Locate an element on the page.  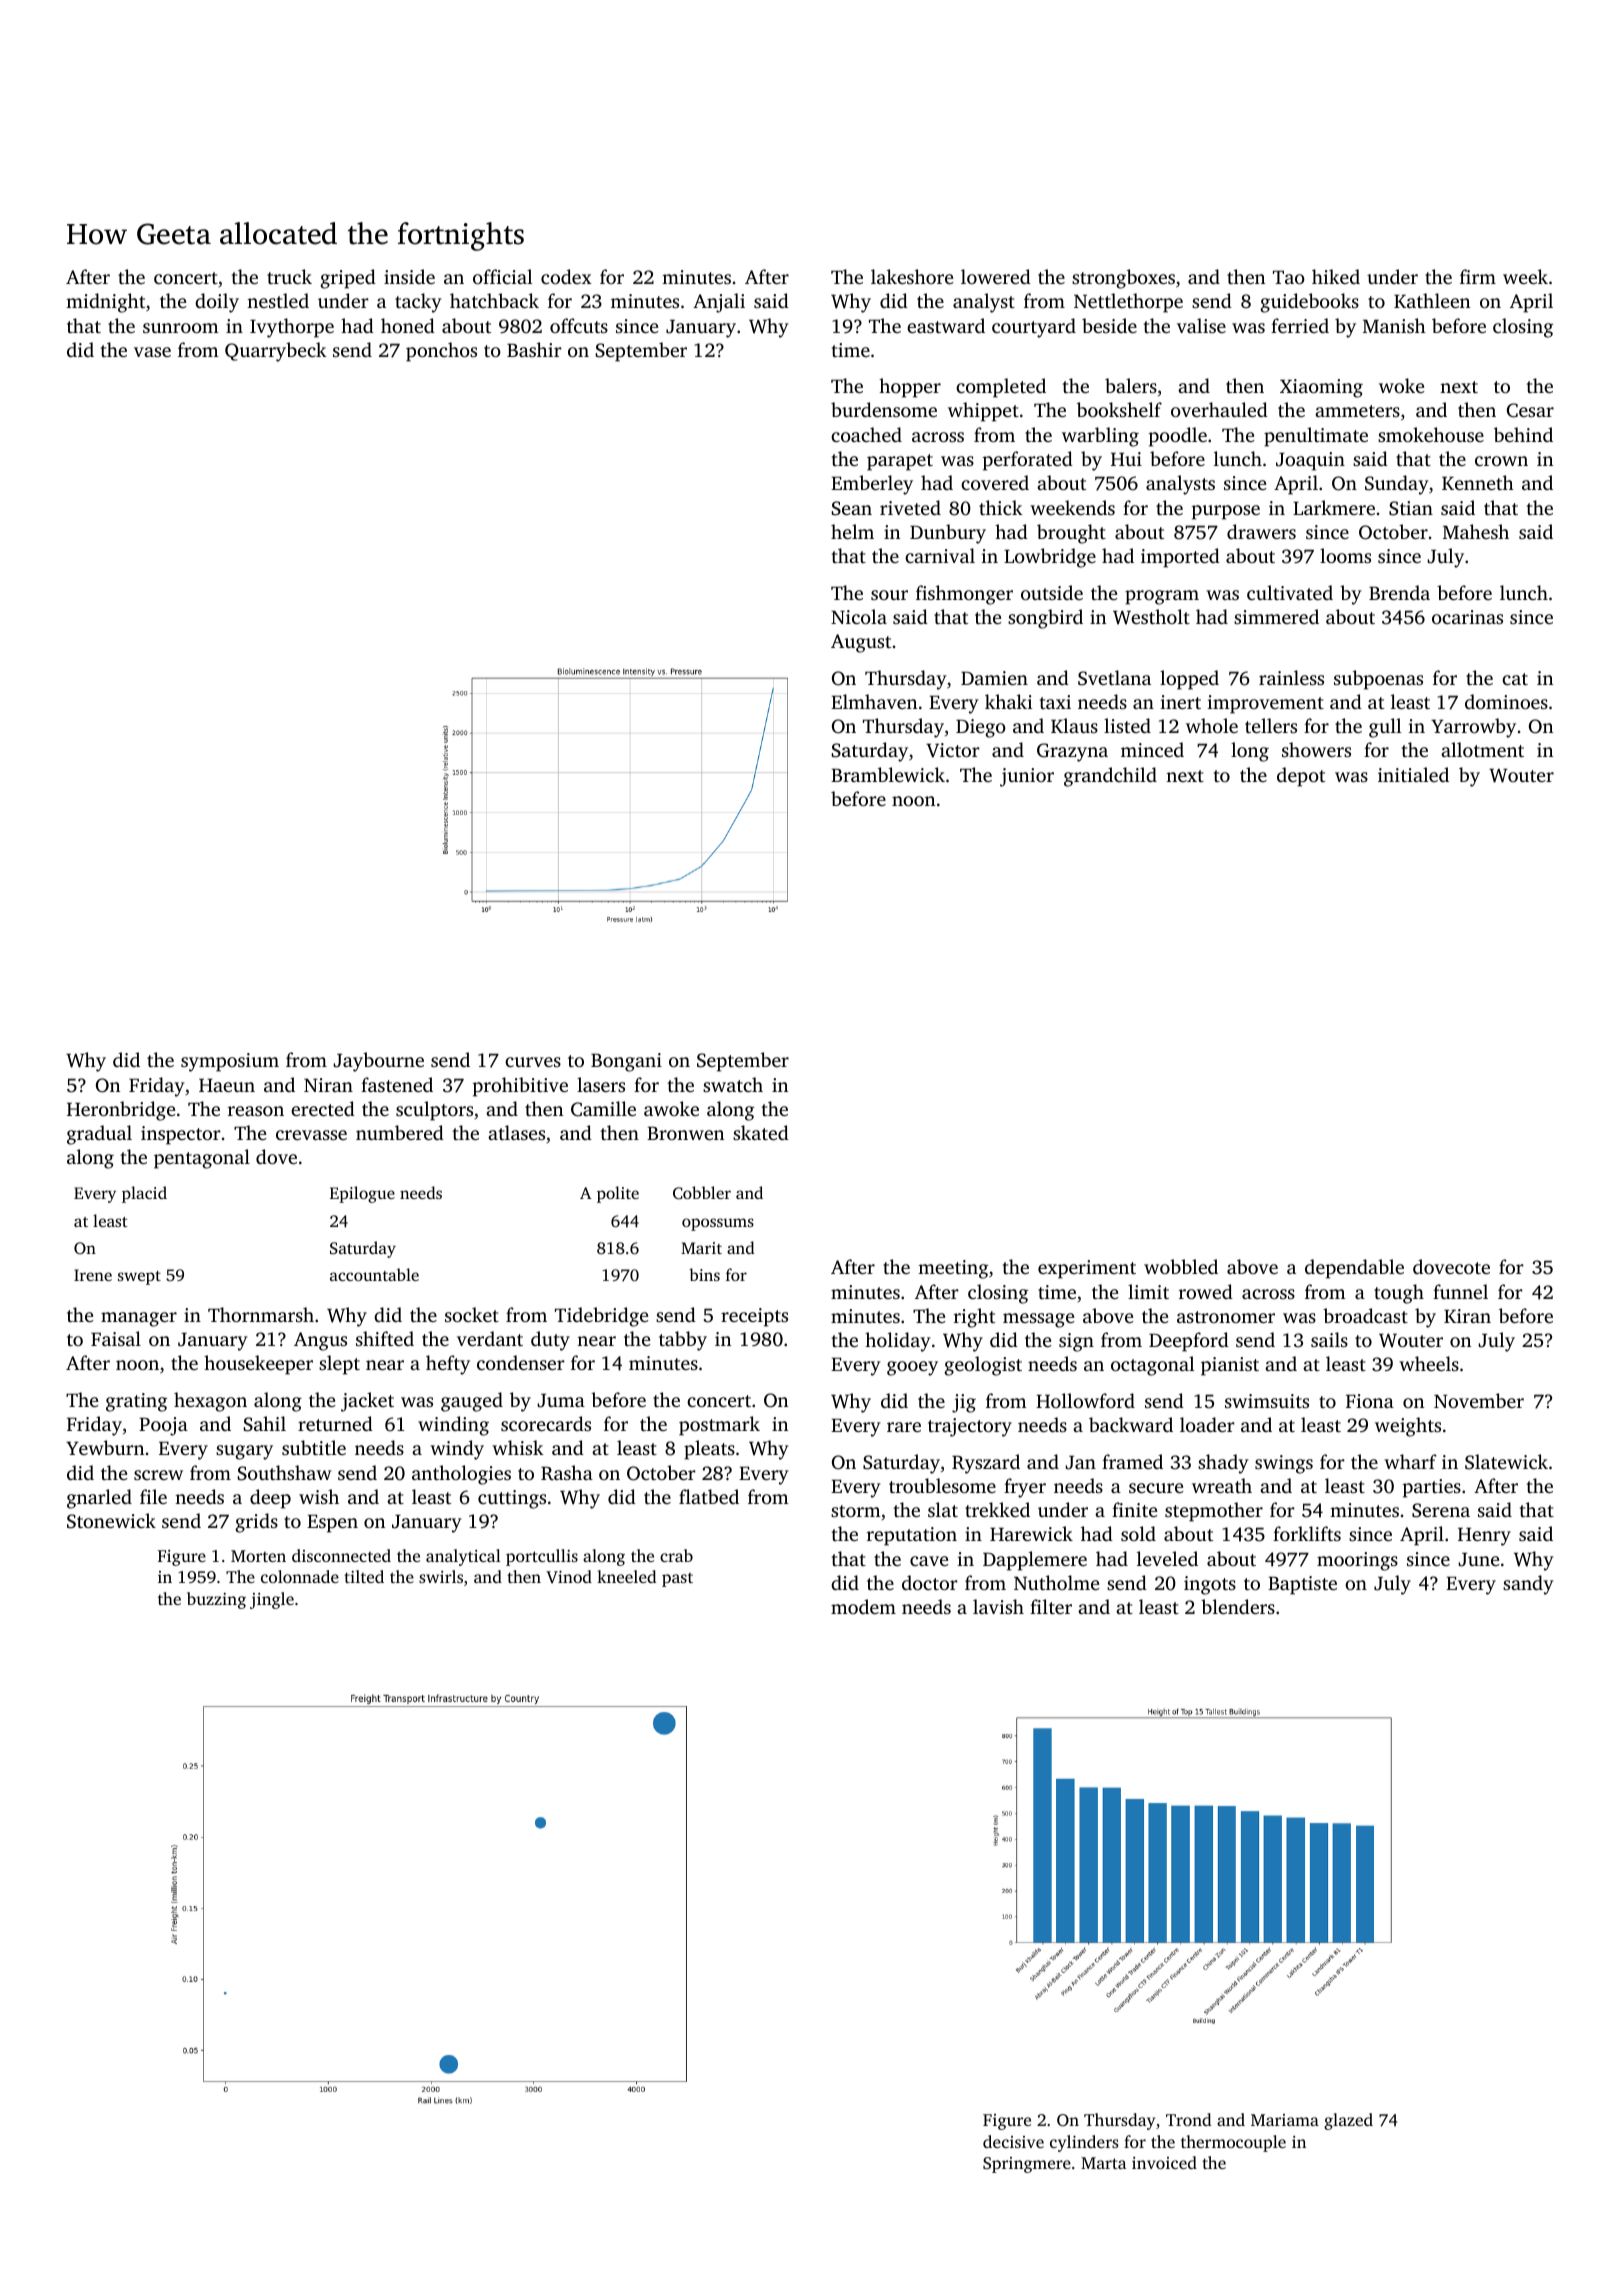
receipts is located at coordinates (754, 1317).
